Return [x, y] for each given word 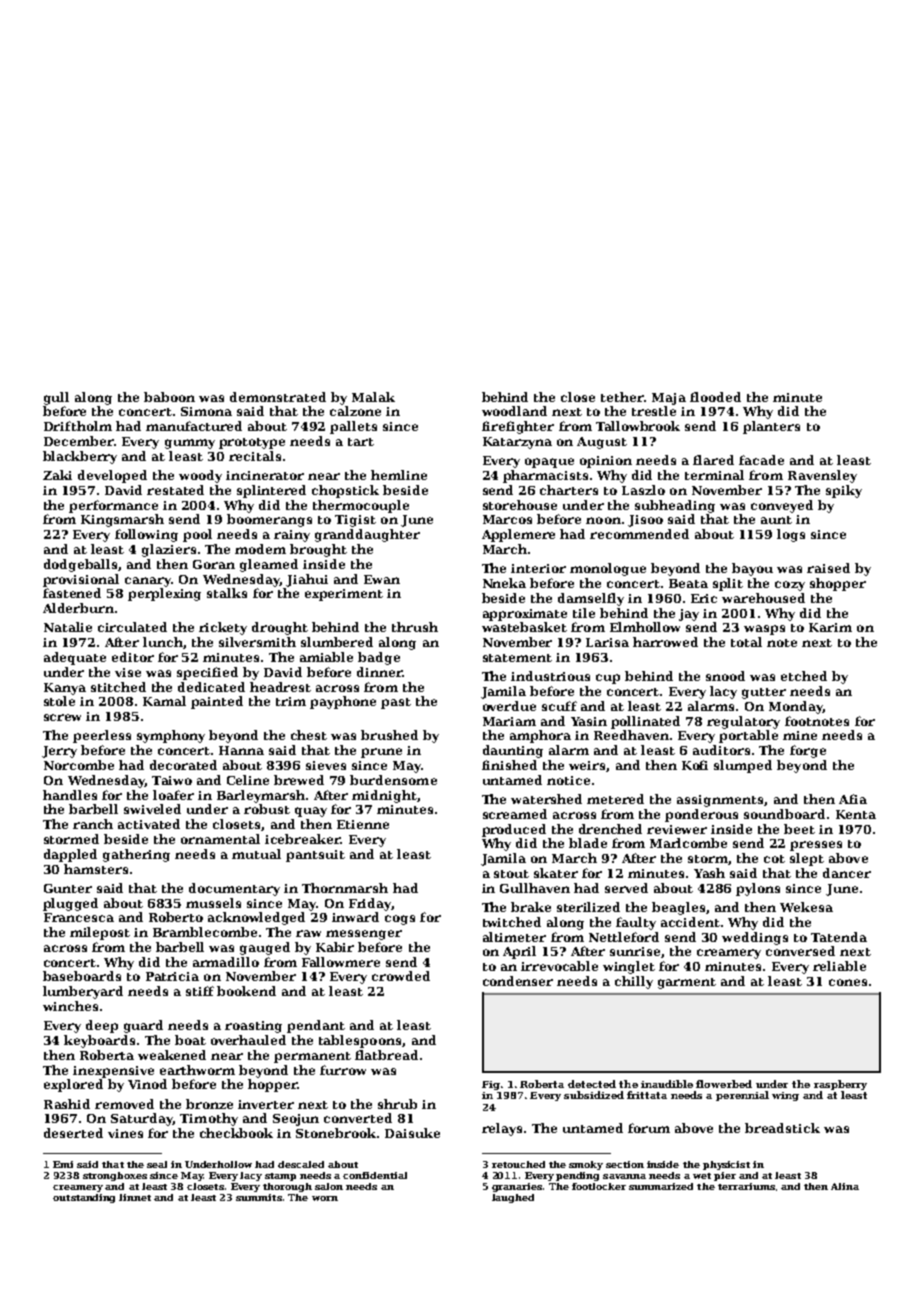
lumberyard [83, 992]
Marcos [507, 519]
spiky [844, 491]
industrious [550, 676]
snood [725, 676]
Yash [709, 873]
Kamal [164, 701]
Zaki [57, 475]
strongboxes [115, 1176]
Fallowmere [341, 962]
